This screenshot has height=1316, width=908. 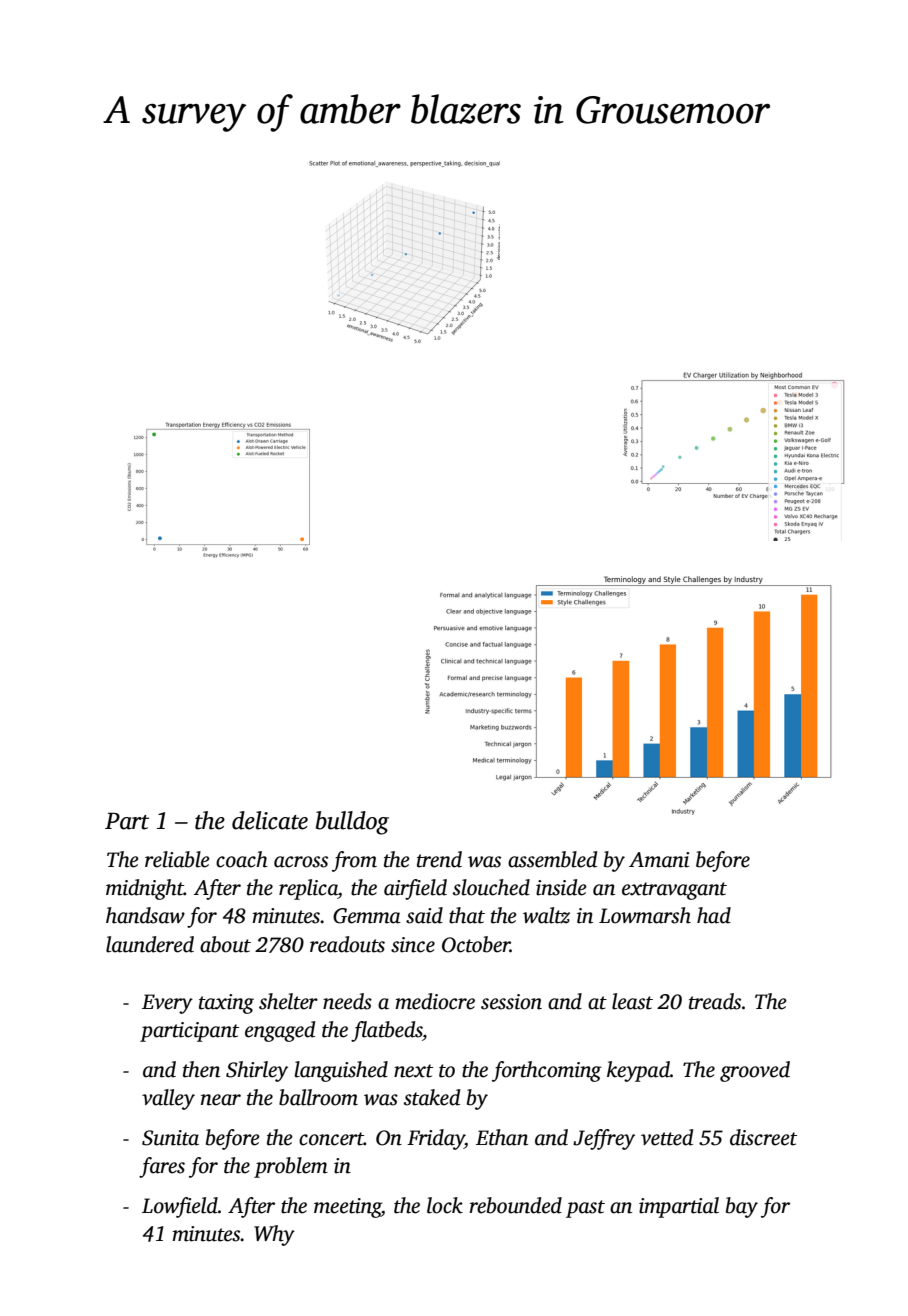 I want to click on delicate, so click(x=270, y=820).
